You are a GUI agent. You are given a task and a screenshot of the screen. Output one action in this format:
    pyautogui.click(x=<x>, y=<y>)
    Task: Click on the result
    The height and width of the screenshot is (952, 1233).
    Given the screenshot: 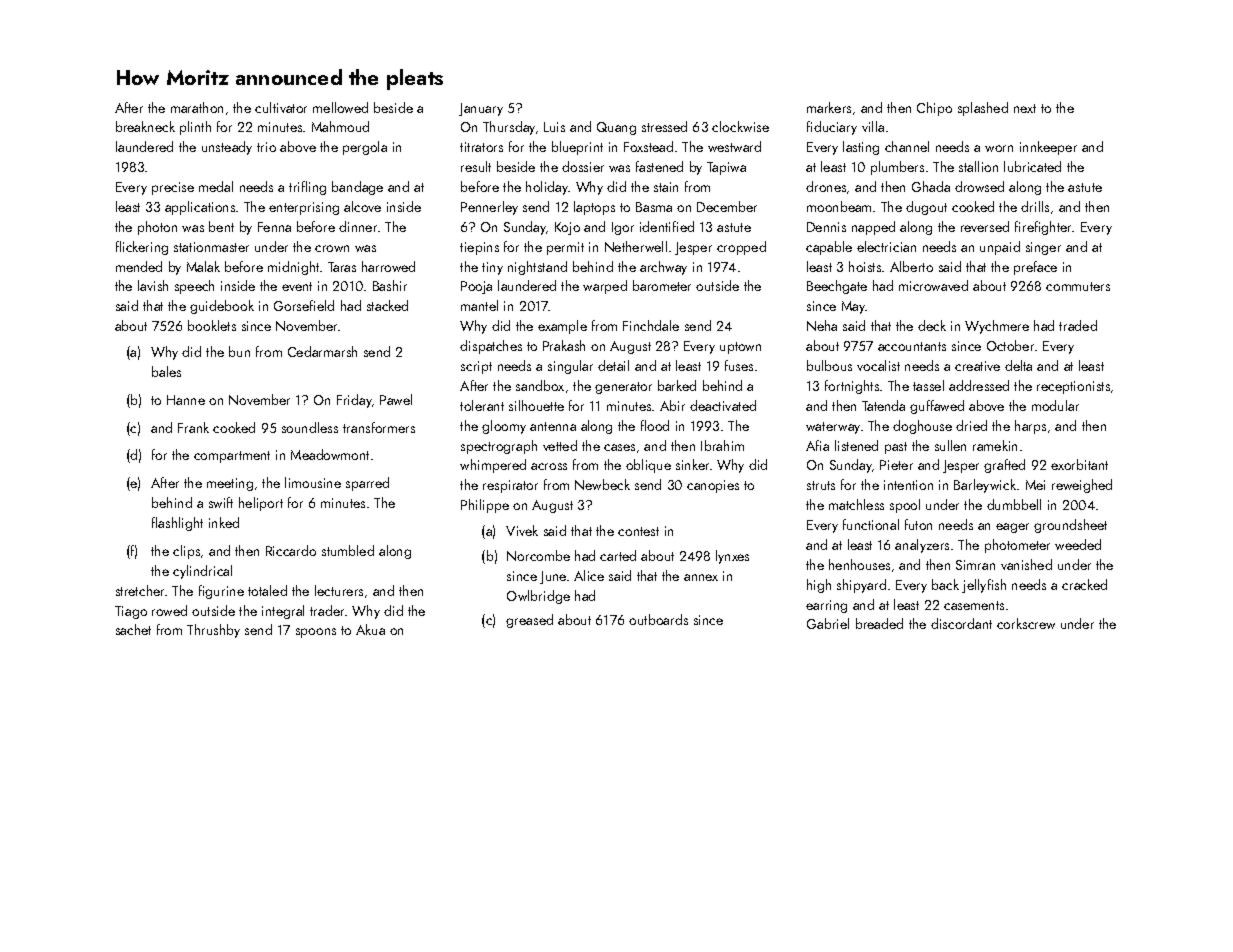 What is the action you would take?
    pyautogui.click(x=476, y=166)
